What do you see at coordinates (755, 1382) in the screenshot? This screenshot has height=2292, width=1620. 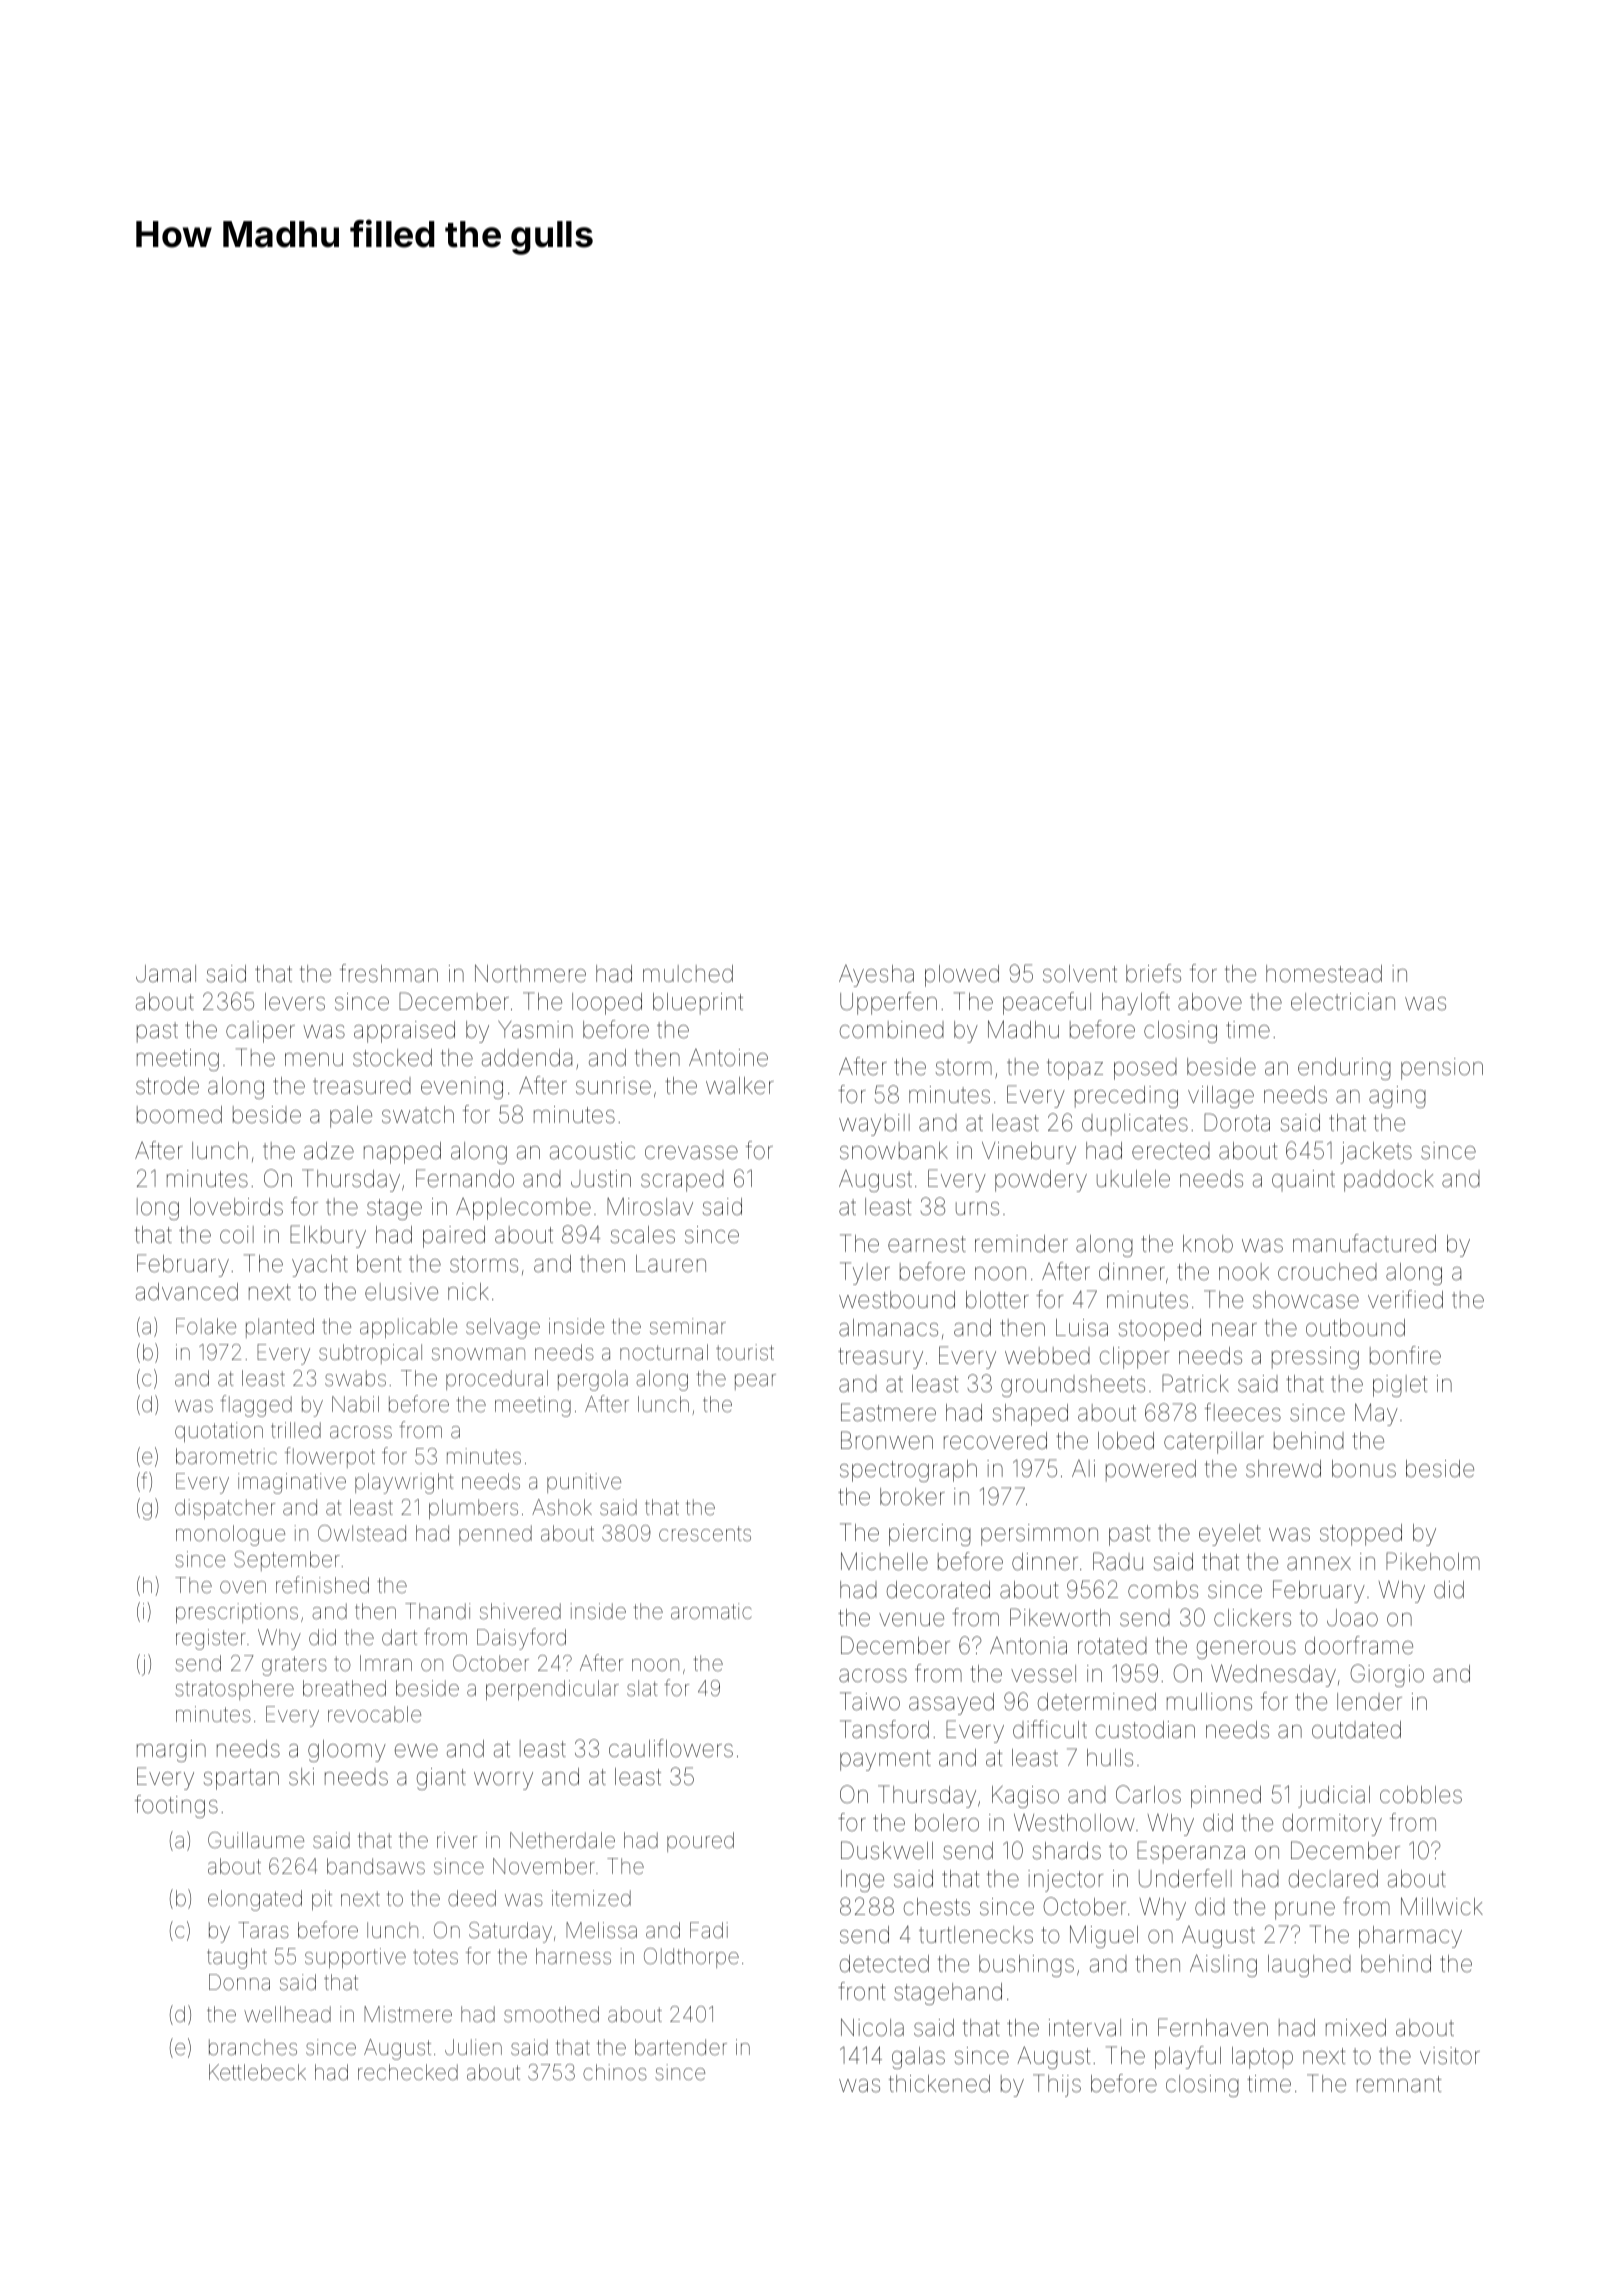 I see `pear` at bounding box center [755, 1382].
